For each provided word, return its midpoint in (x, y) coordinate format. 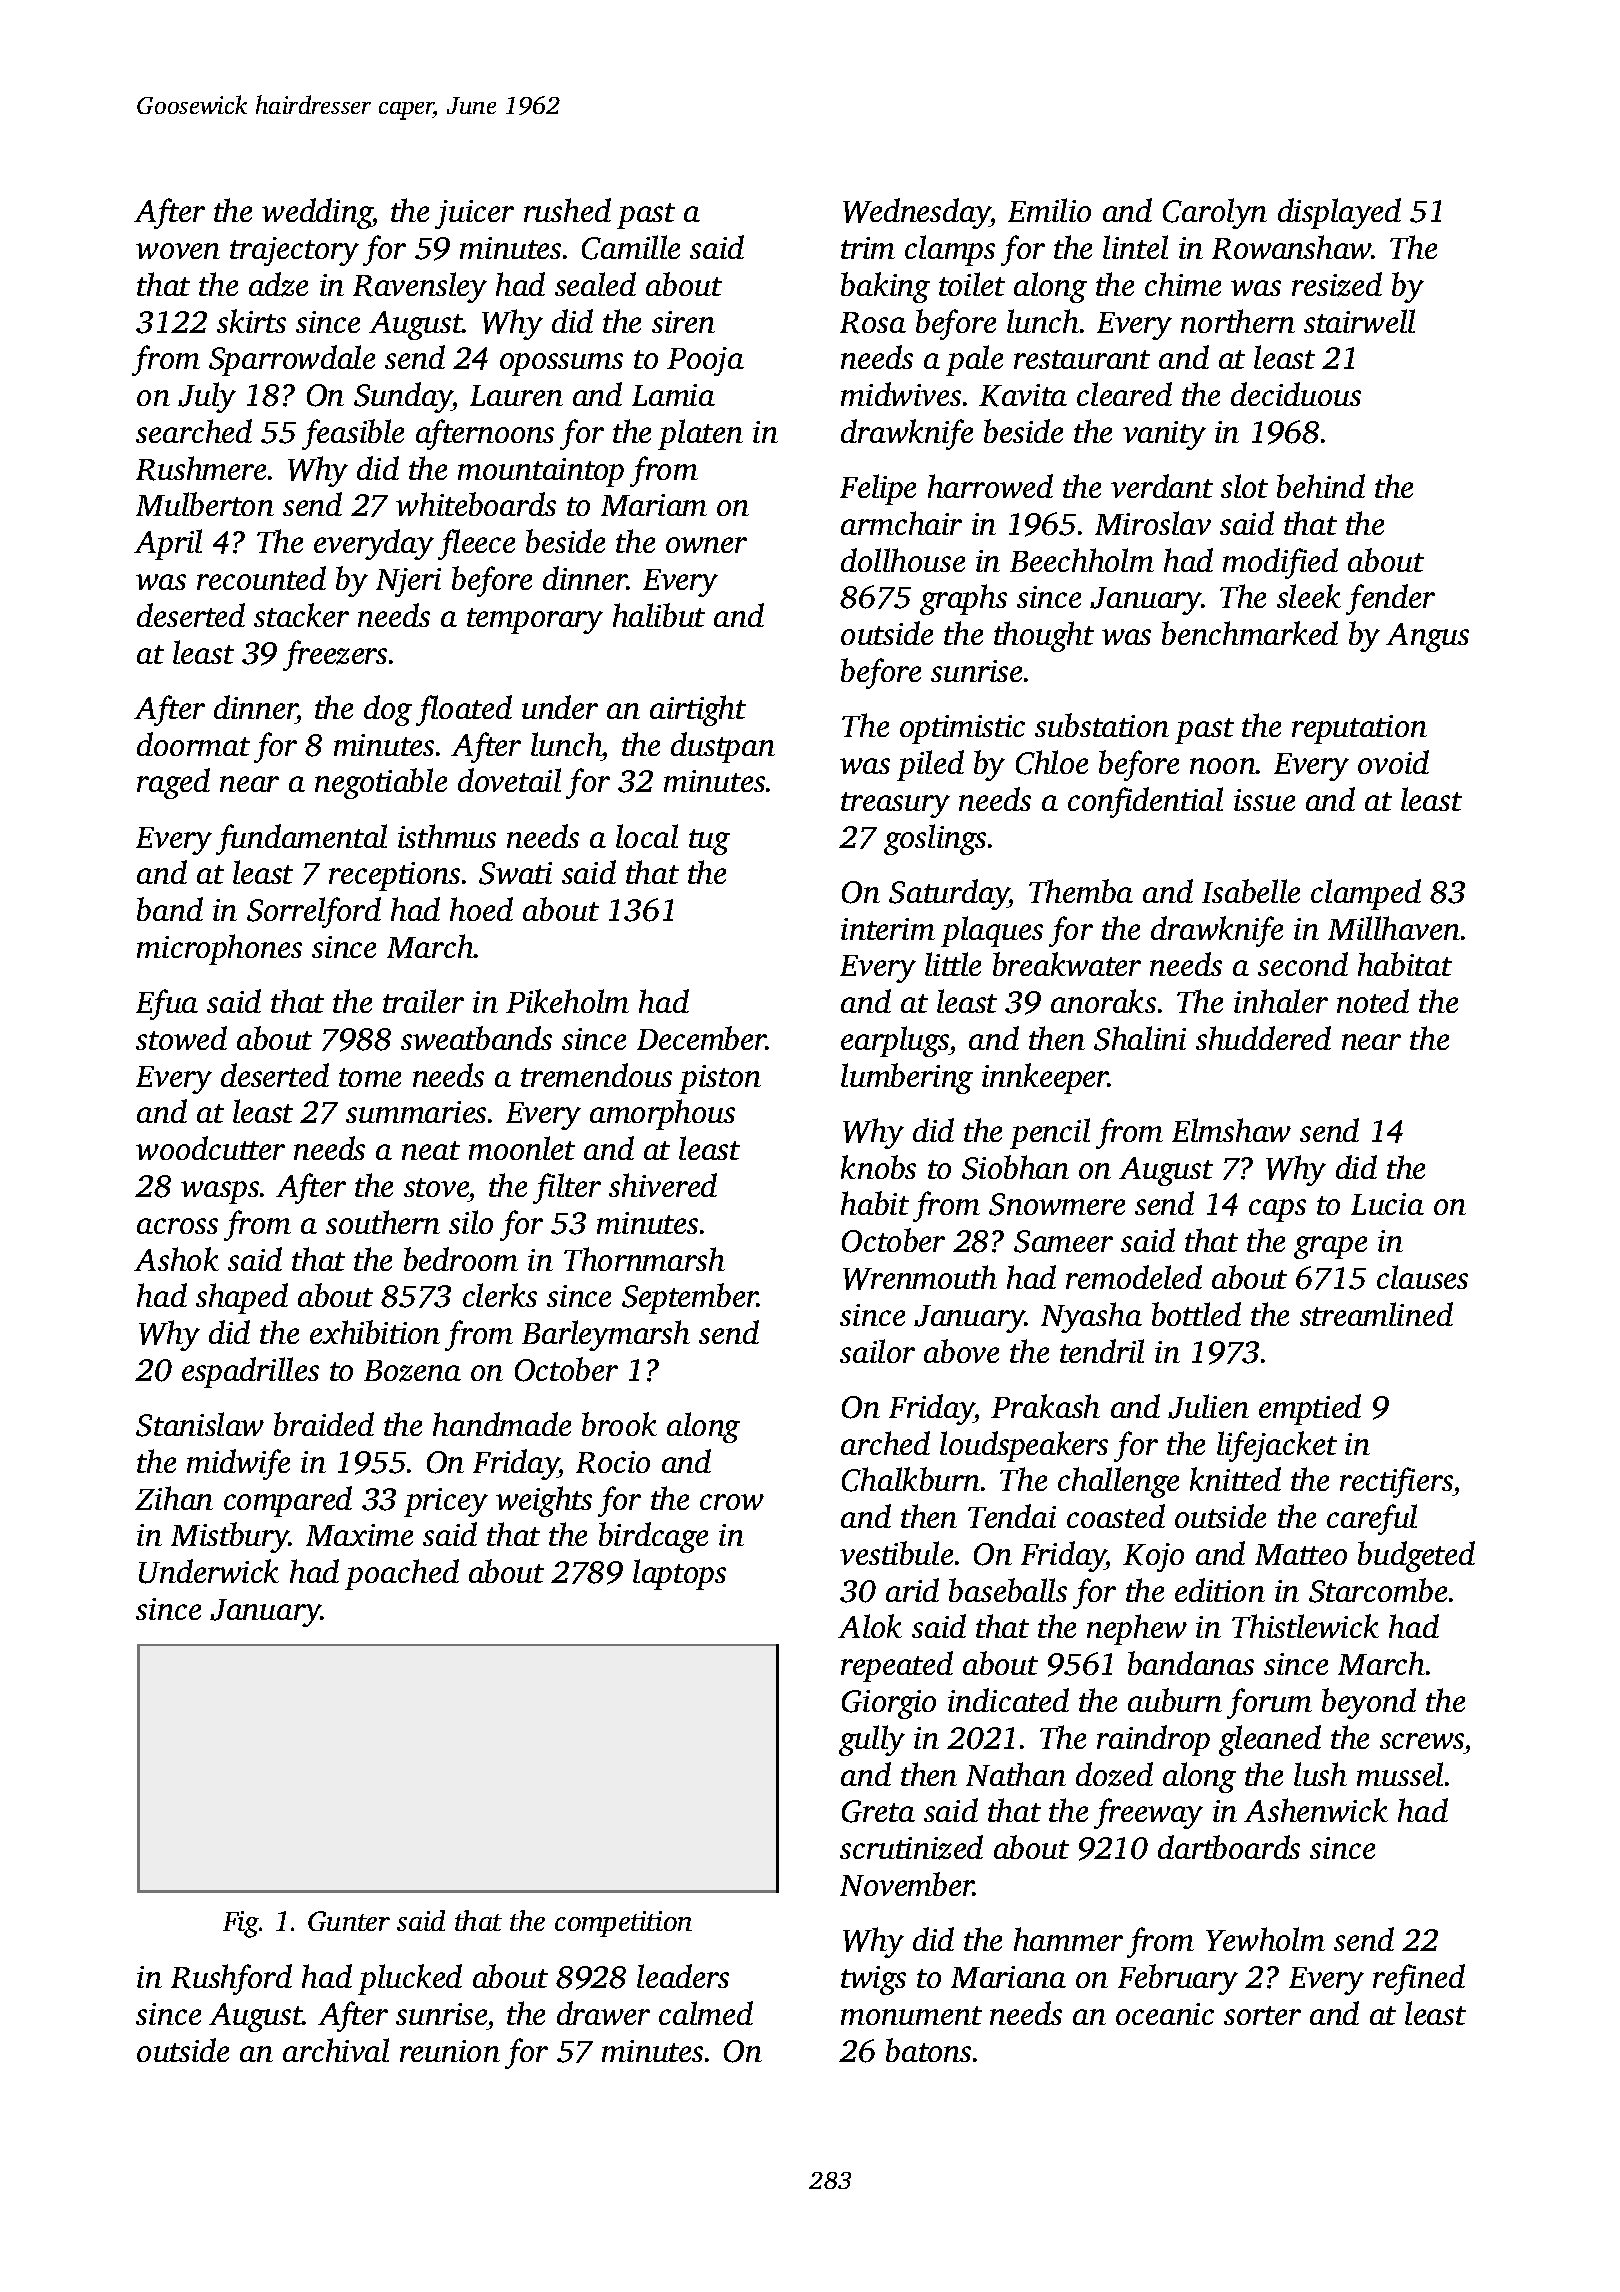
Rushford (231, 1979)
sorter (1262, 2015)
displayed (1339, 213)
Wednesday (917, 213)
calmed (706, 2013)
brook (619, 1424)
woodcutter (210, 1148)
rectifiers (1396, 1482)
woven (178, 251)
